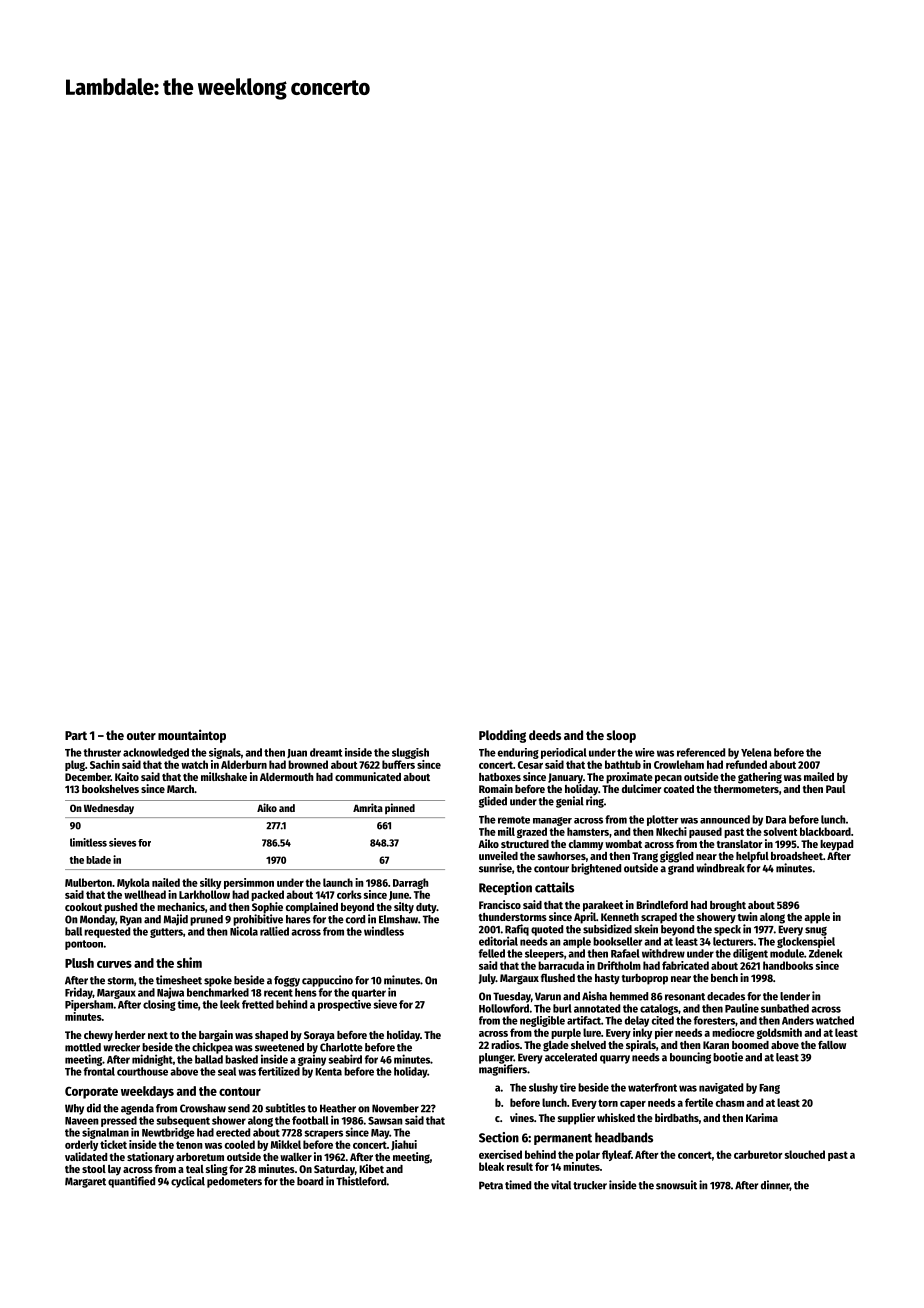 Image resolution: width=924 pixels, height=1308 pixels. Describe the element at coordinates (750, 954) in the image. I see `diligent` at that location.
